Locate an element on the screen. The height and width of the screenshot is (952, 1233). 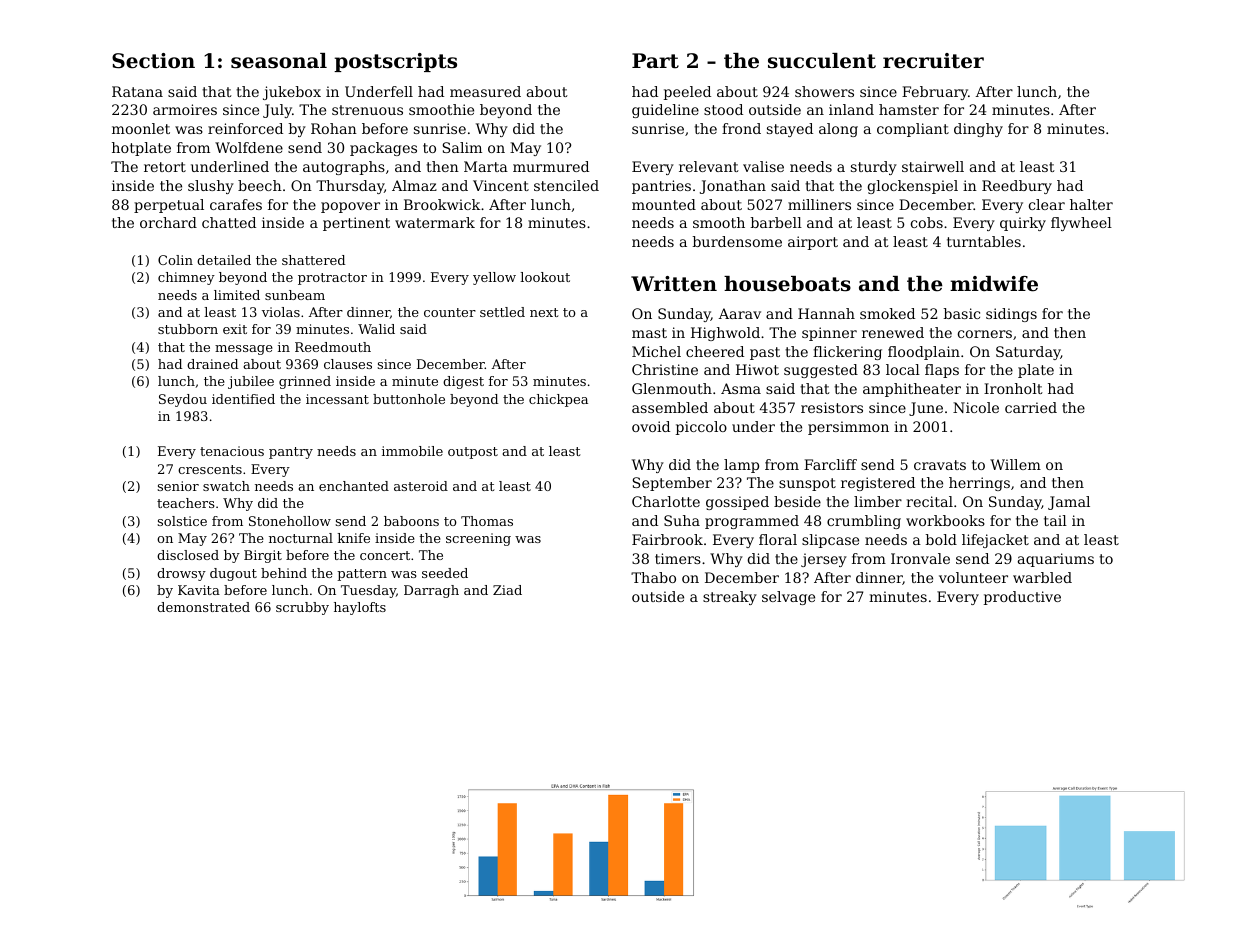
houseboats is located at coordinates (787, 284).
